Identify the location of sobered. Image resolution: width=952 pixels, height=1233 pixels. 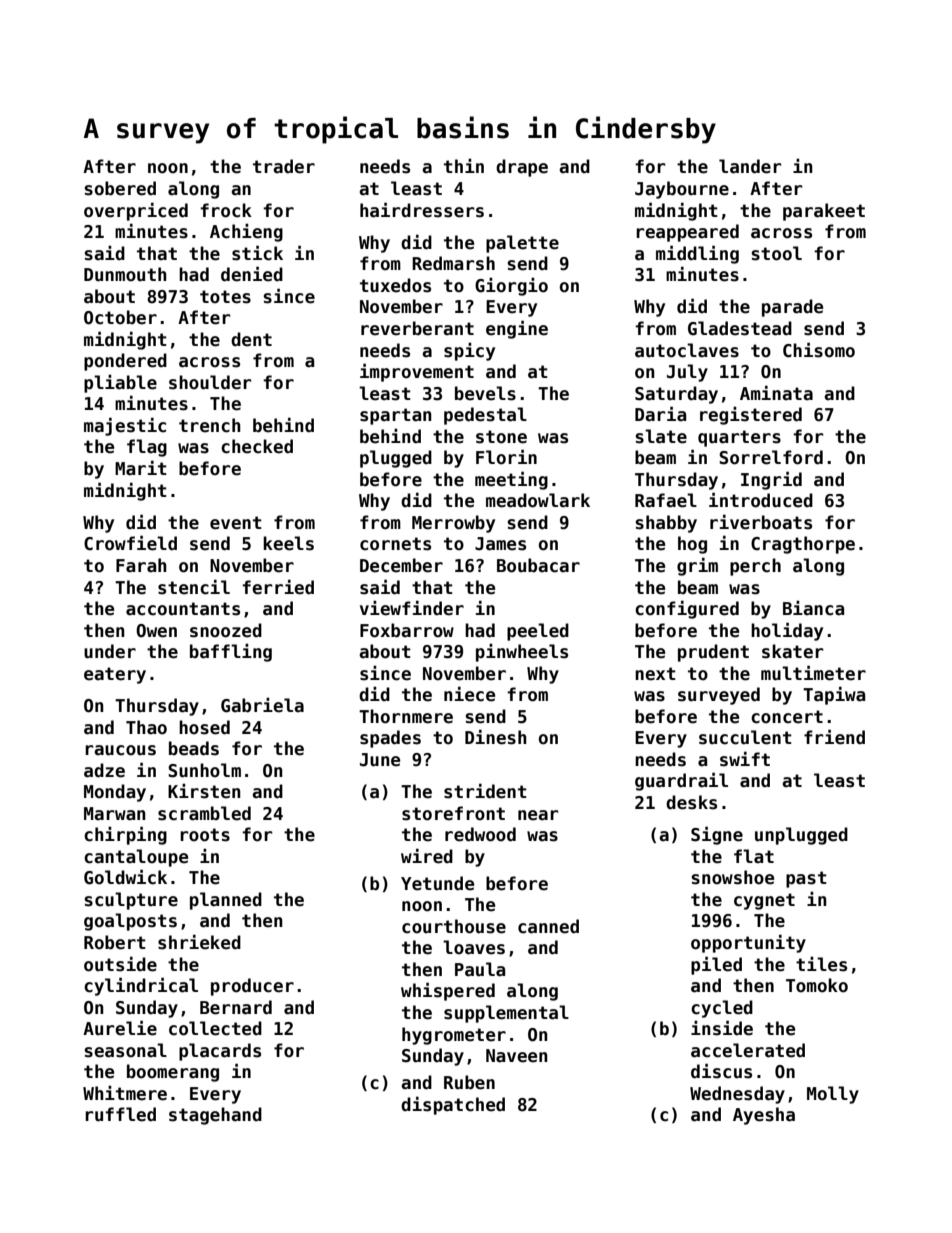
(120, 188).
